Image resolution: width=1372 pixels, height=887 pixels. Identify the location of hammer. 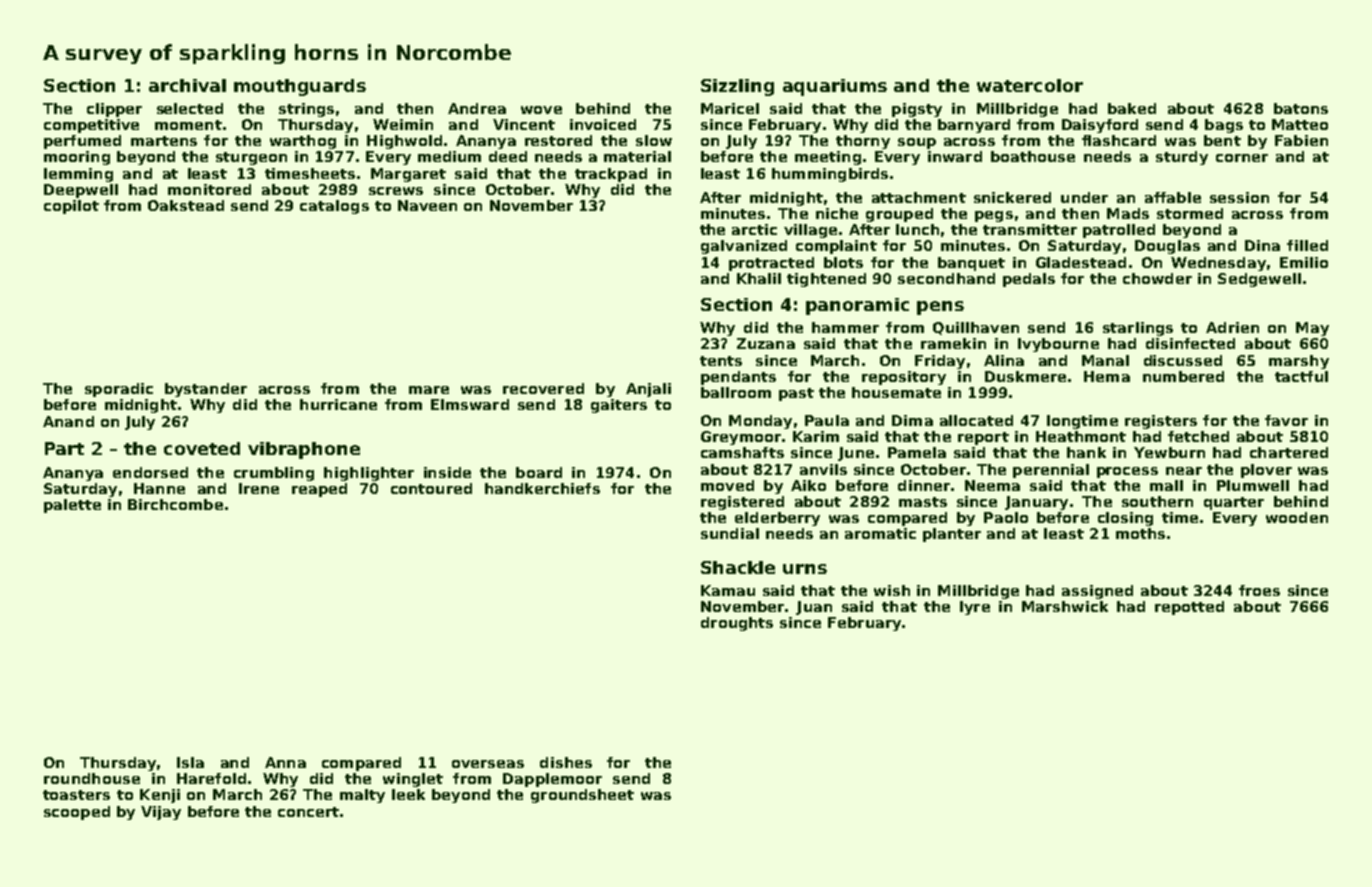
(845, 327).
